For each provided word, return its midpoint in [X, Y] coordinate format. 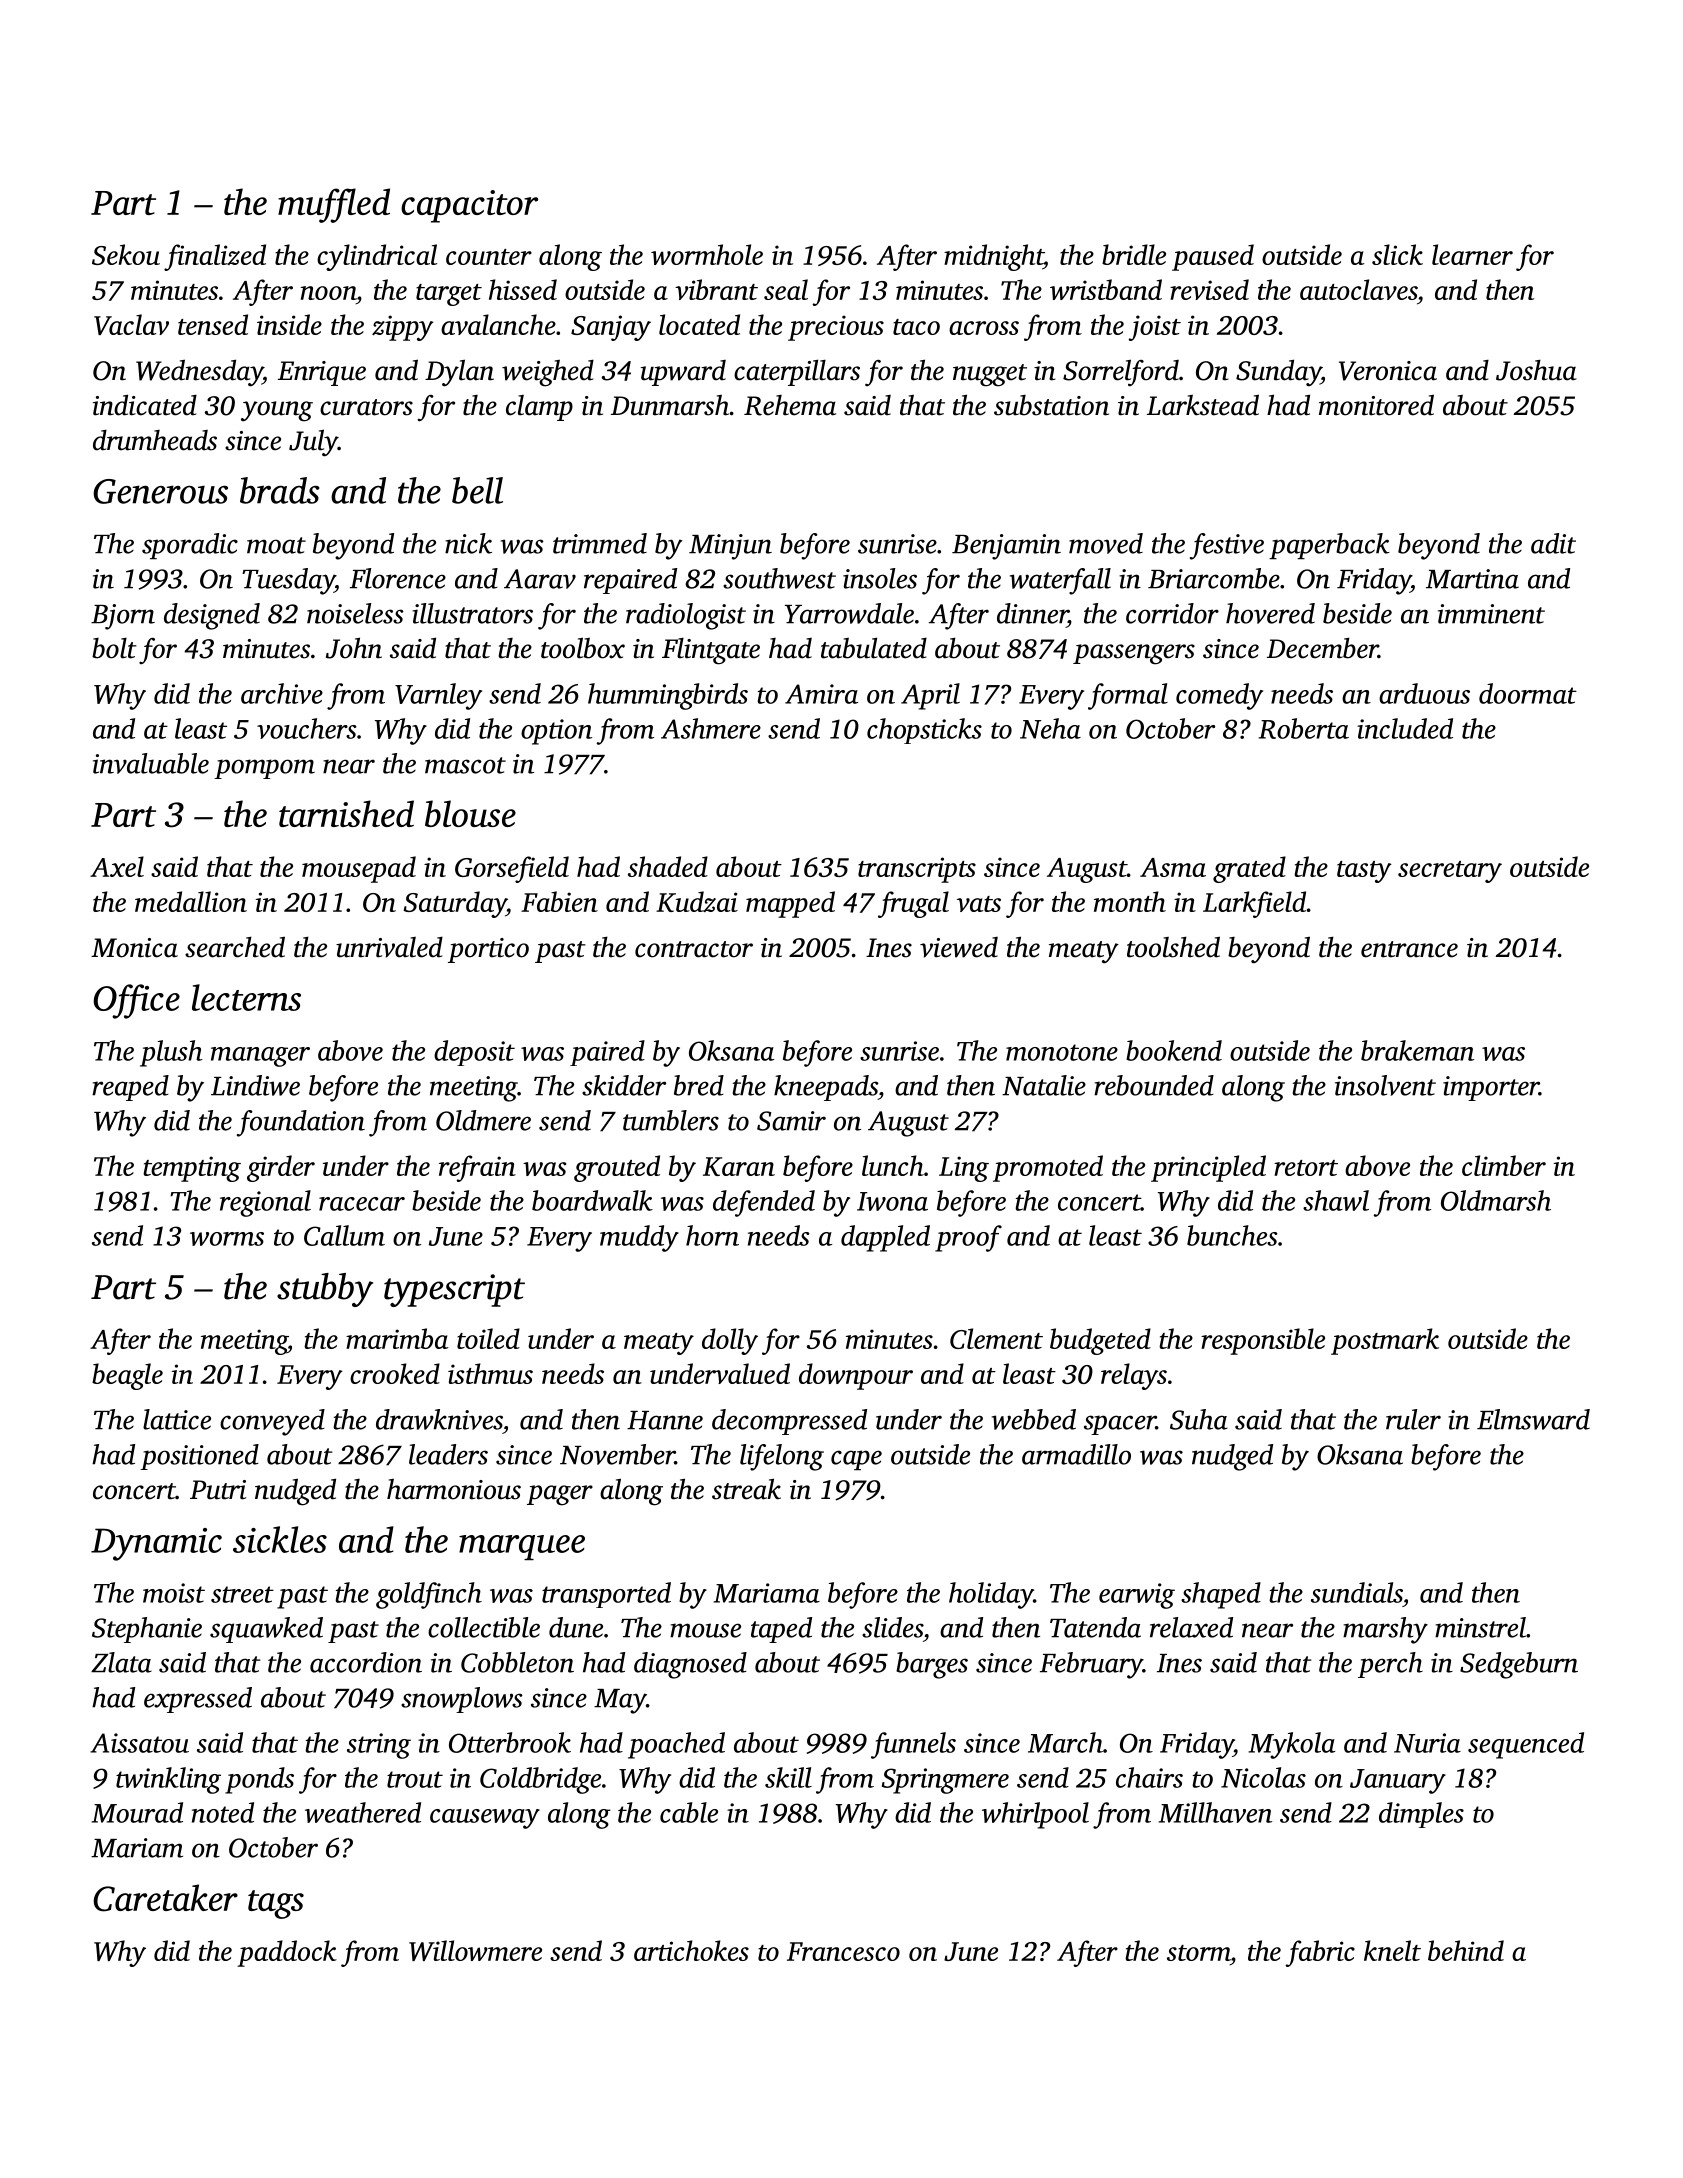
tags [276, 1904]
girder [281, 1168]
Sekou [126, 254]
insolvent [1385, 1085]
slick [1397, 254]
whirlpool [1035, 1815]
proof [968, 1238]
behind [1466, 1950]
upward [683, 373]
